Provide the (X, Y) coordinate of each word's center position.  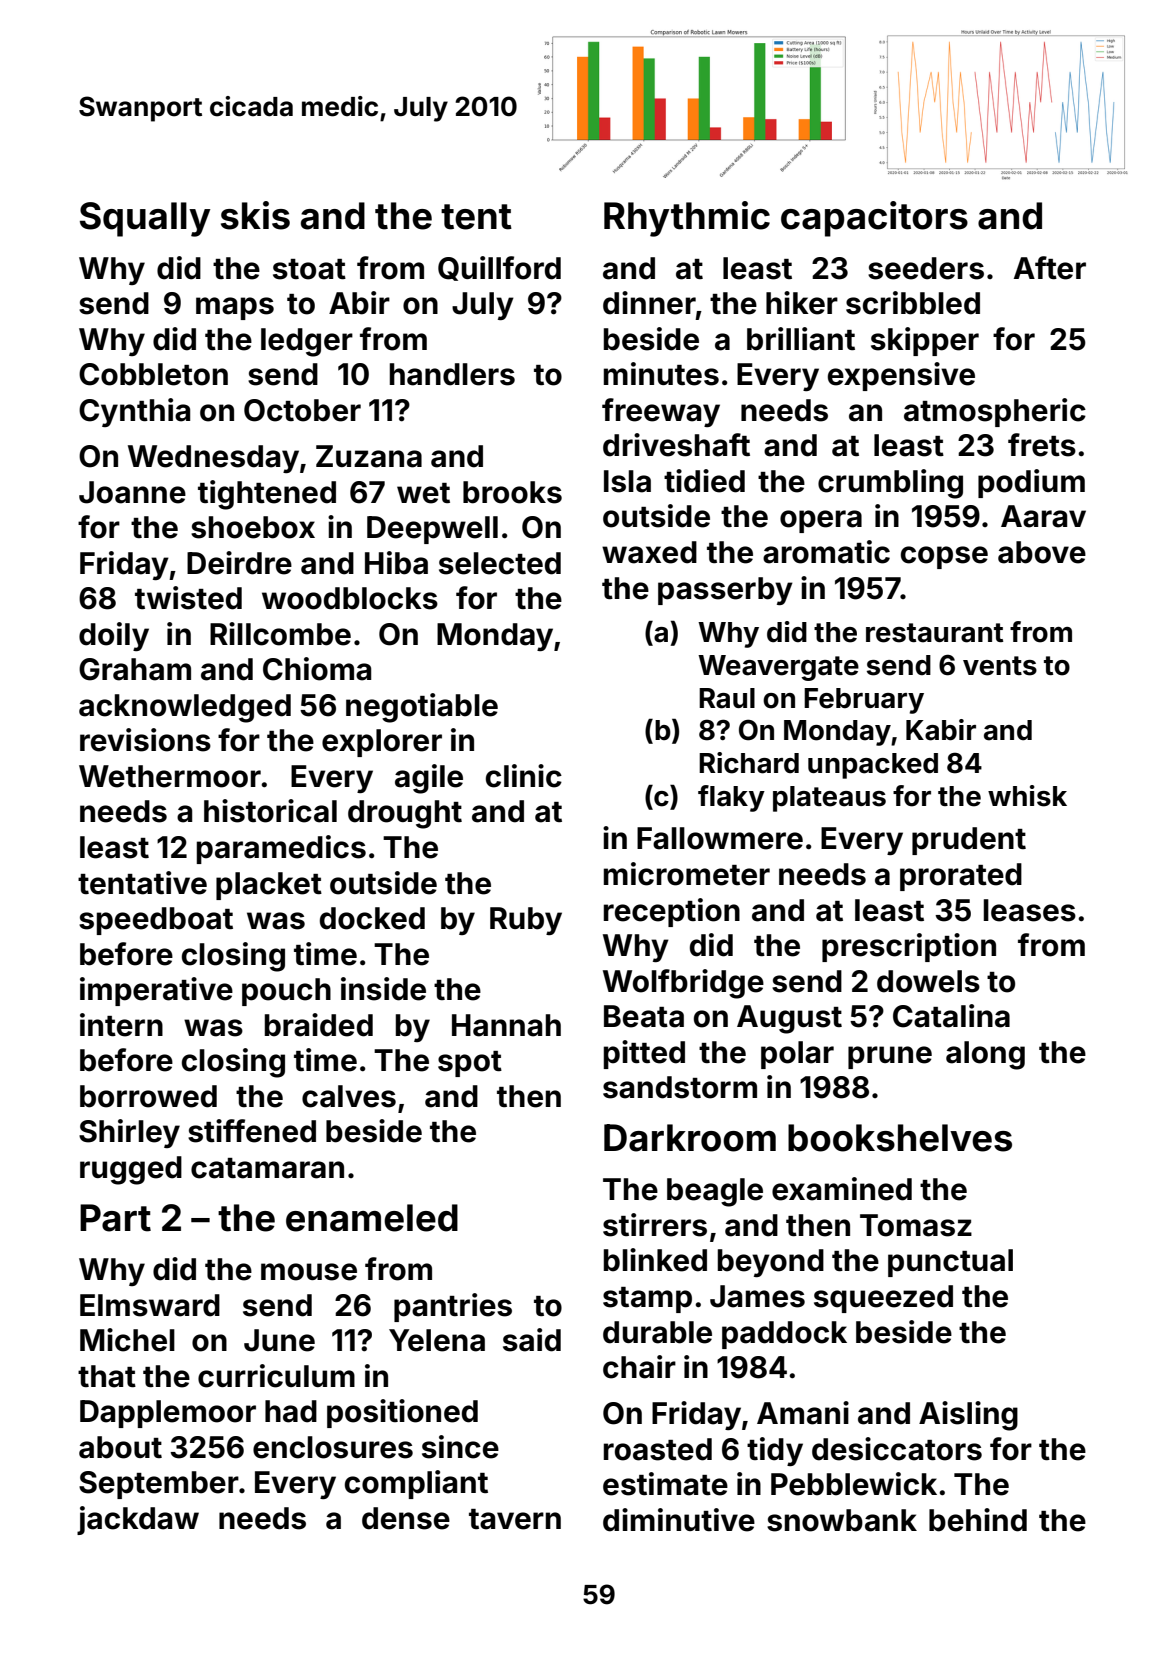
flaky (731, 798)
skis (255, 215)
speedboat (156, 921)
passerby (725, 591)
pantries (453, 1307)
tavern (515, 1519)
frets (1042, 445)
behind (978, 1520)
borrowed (148, 1096)
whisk (1027, 796)
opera (821, 521)
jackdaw (138, 1520)
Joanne (132, 492)
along (985, 1055)
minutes (661, 374)
